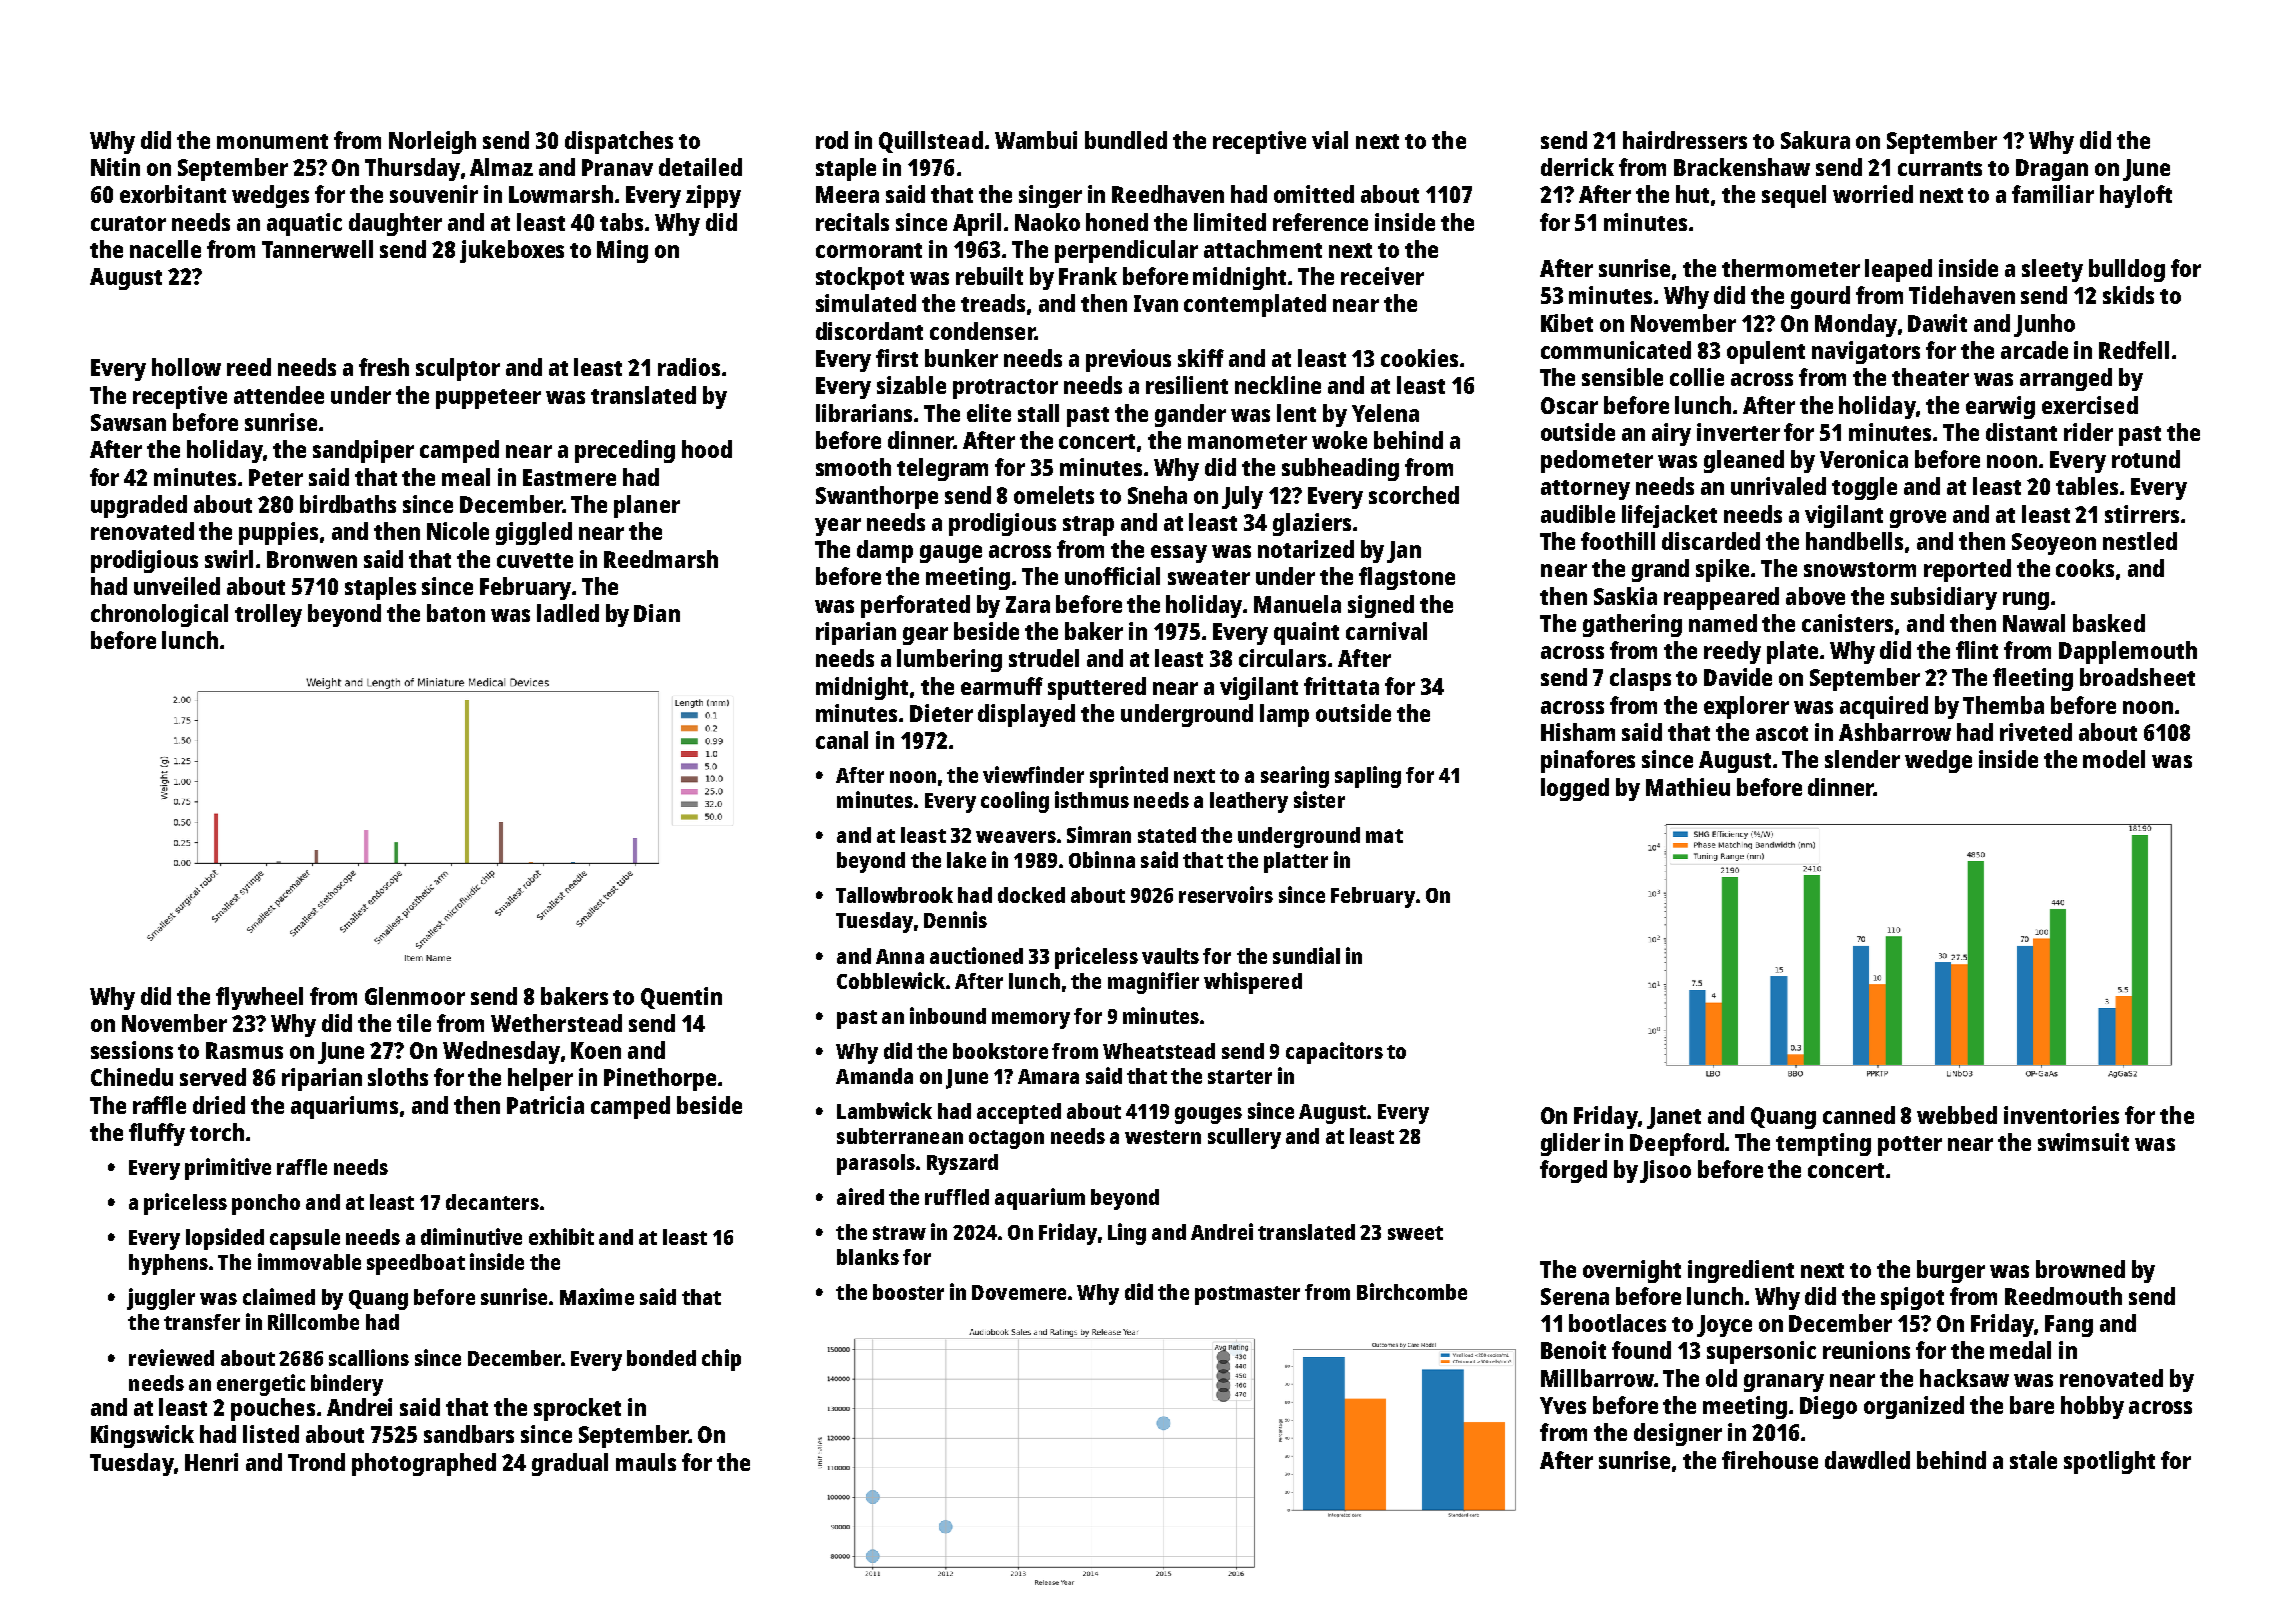 This screenshot has width=2292, height=1620. What do you see at coordinates (864, 413) in the screenshot?
I see `librarians` at bounding box center [864, 413].
